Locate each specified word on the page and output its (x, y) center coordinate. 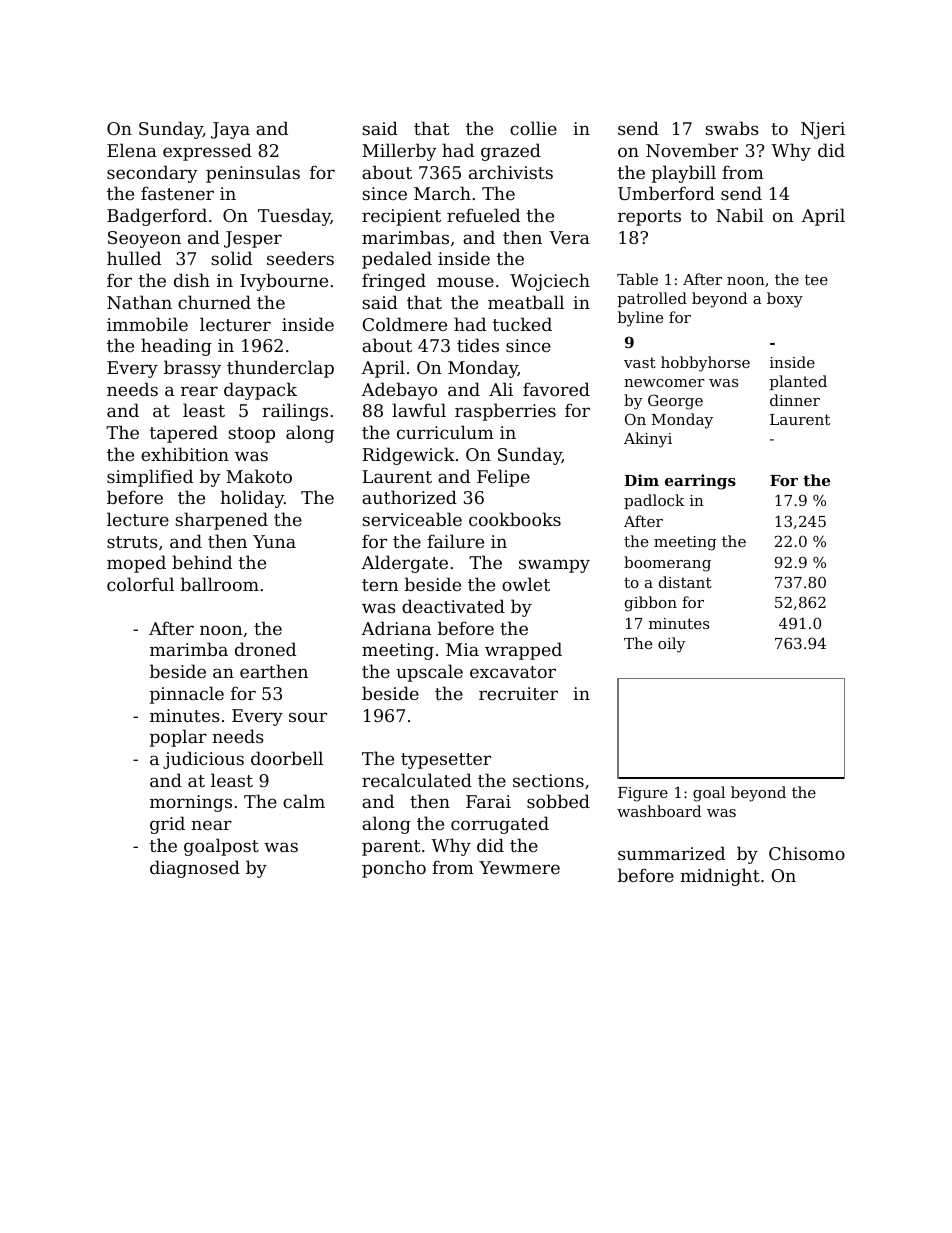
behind (202, 562)
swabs (732, 128)
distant (685, 582)
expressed (207, 152)
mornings (191, 803)
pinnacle (187, 695)
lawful (419, 410)
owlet (526, 584)
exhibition (185, 454)
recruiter (518, 693)
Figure (643, 794)
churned (214, 302)
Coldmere (405, 324)
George (675, 402)
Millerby (399, 152)
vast (640, 362)
